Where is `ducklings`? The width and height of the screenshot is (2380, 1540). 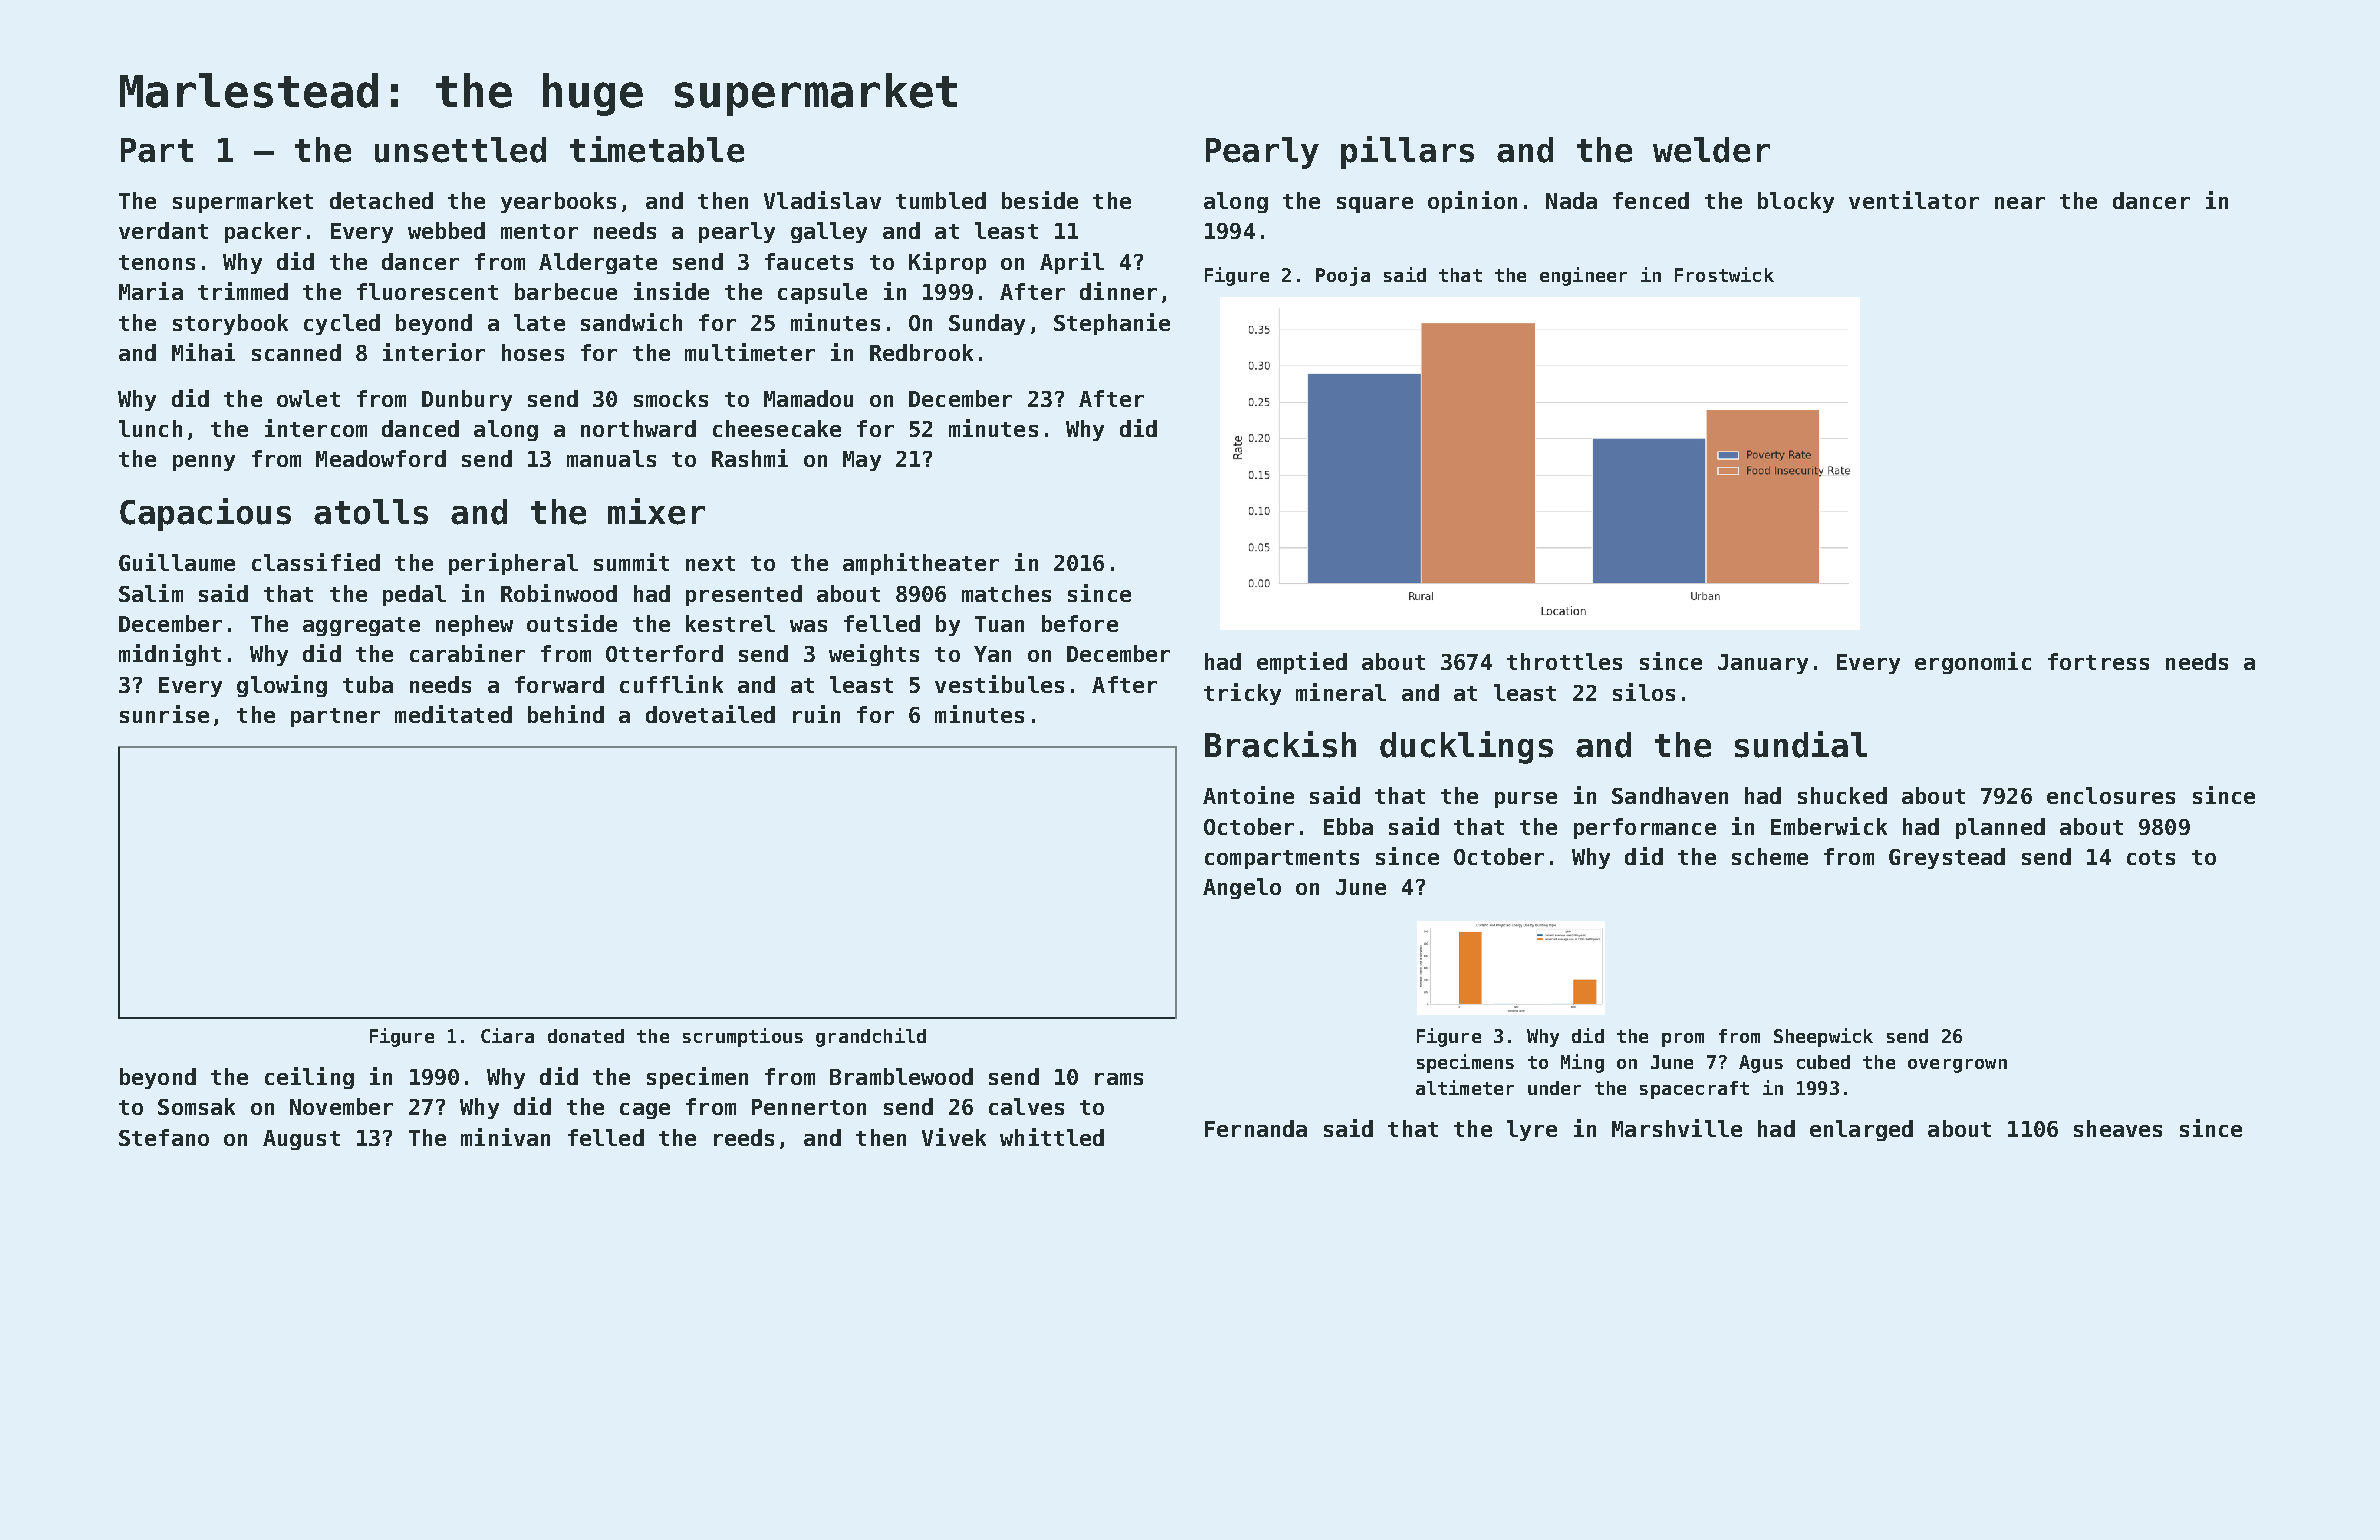 ducklings is located at coordinates (1466, 747).
